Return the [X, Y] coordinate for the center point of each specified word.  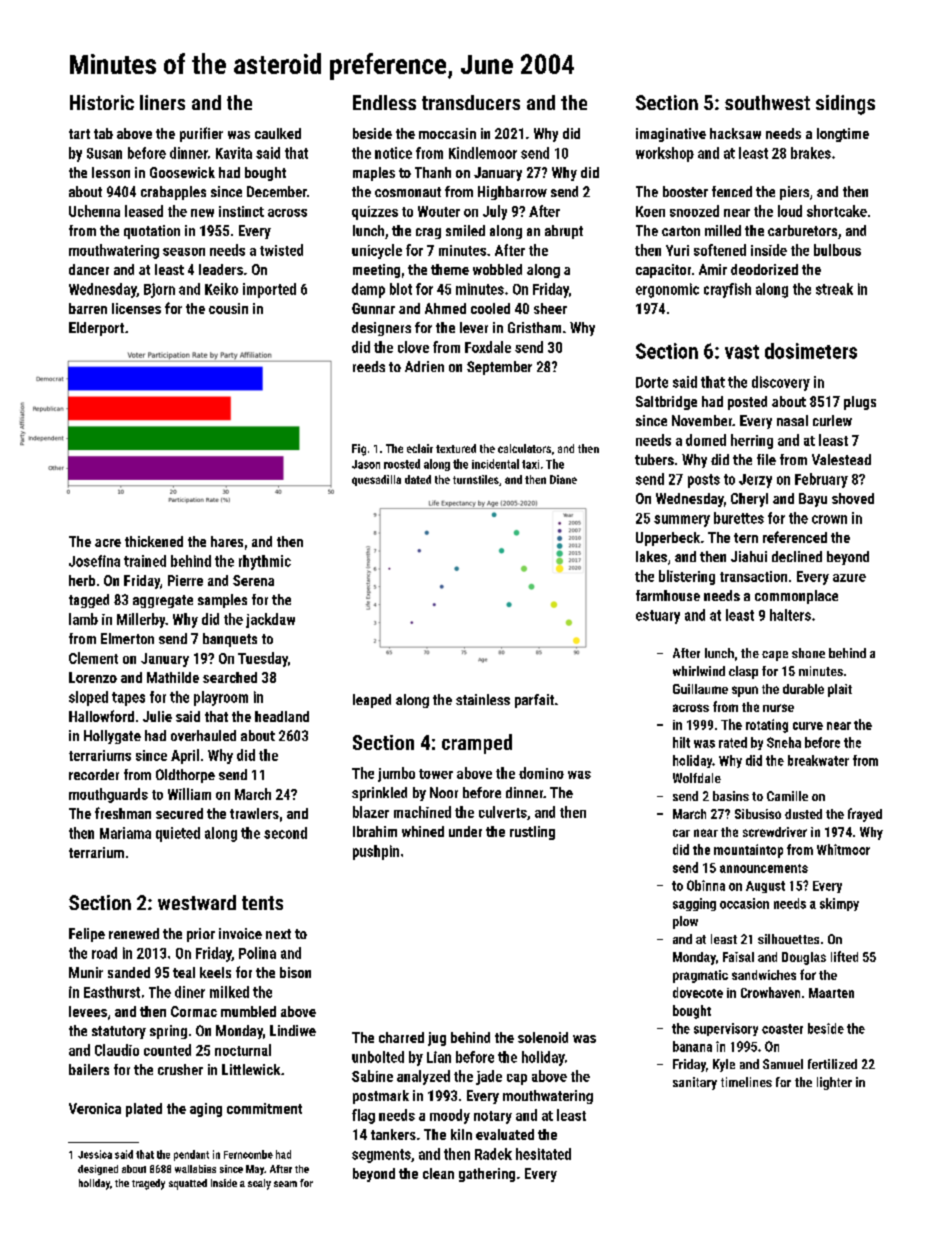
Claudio [117, 1050]
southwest [767, 102]
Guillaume [700, 689]
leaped [372, 701]
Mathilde [173, 677]
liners [162, 102]
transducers [471, 102]
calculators [524, 448]
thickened [154, 541]
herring [752, 441]
